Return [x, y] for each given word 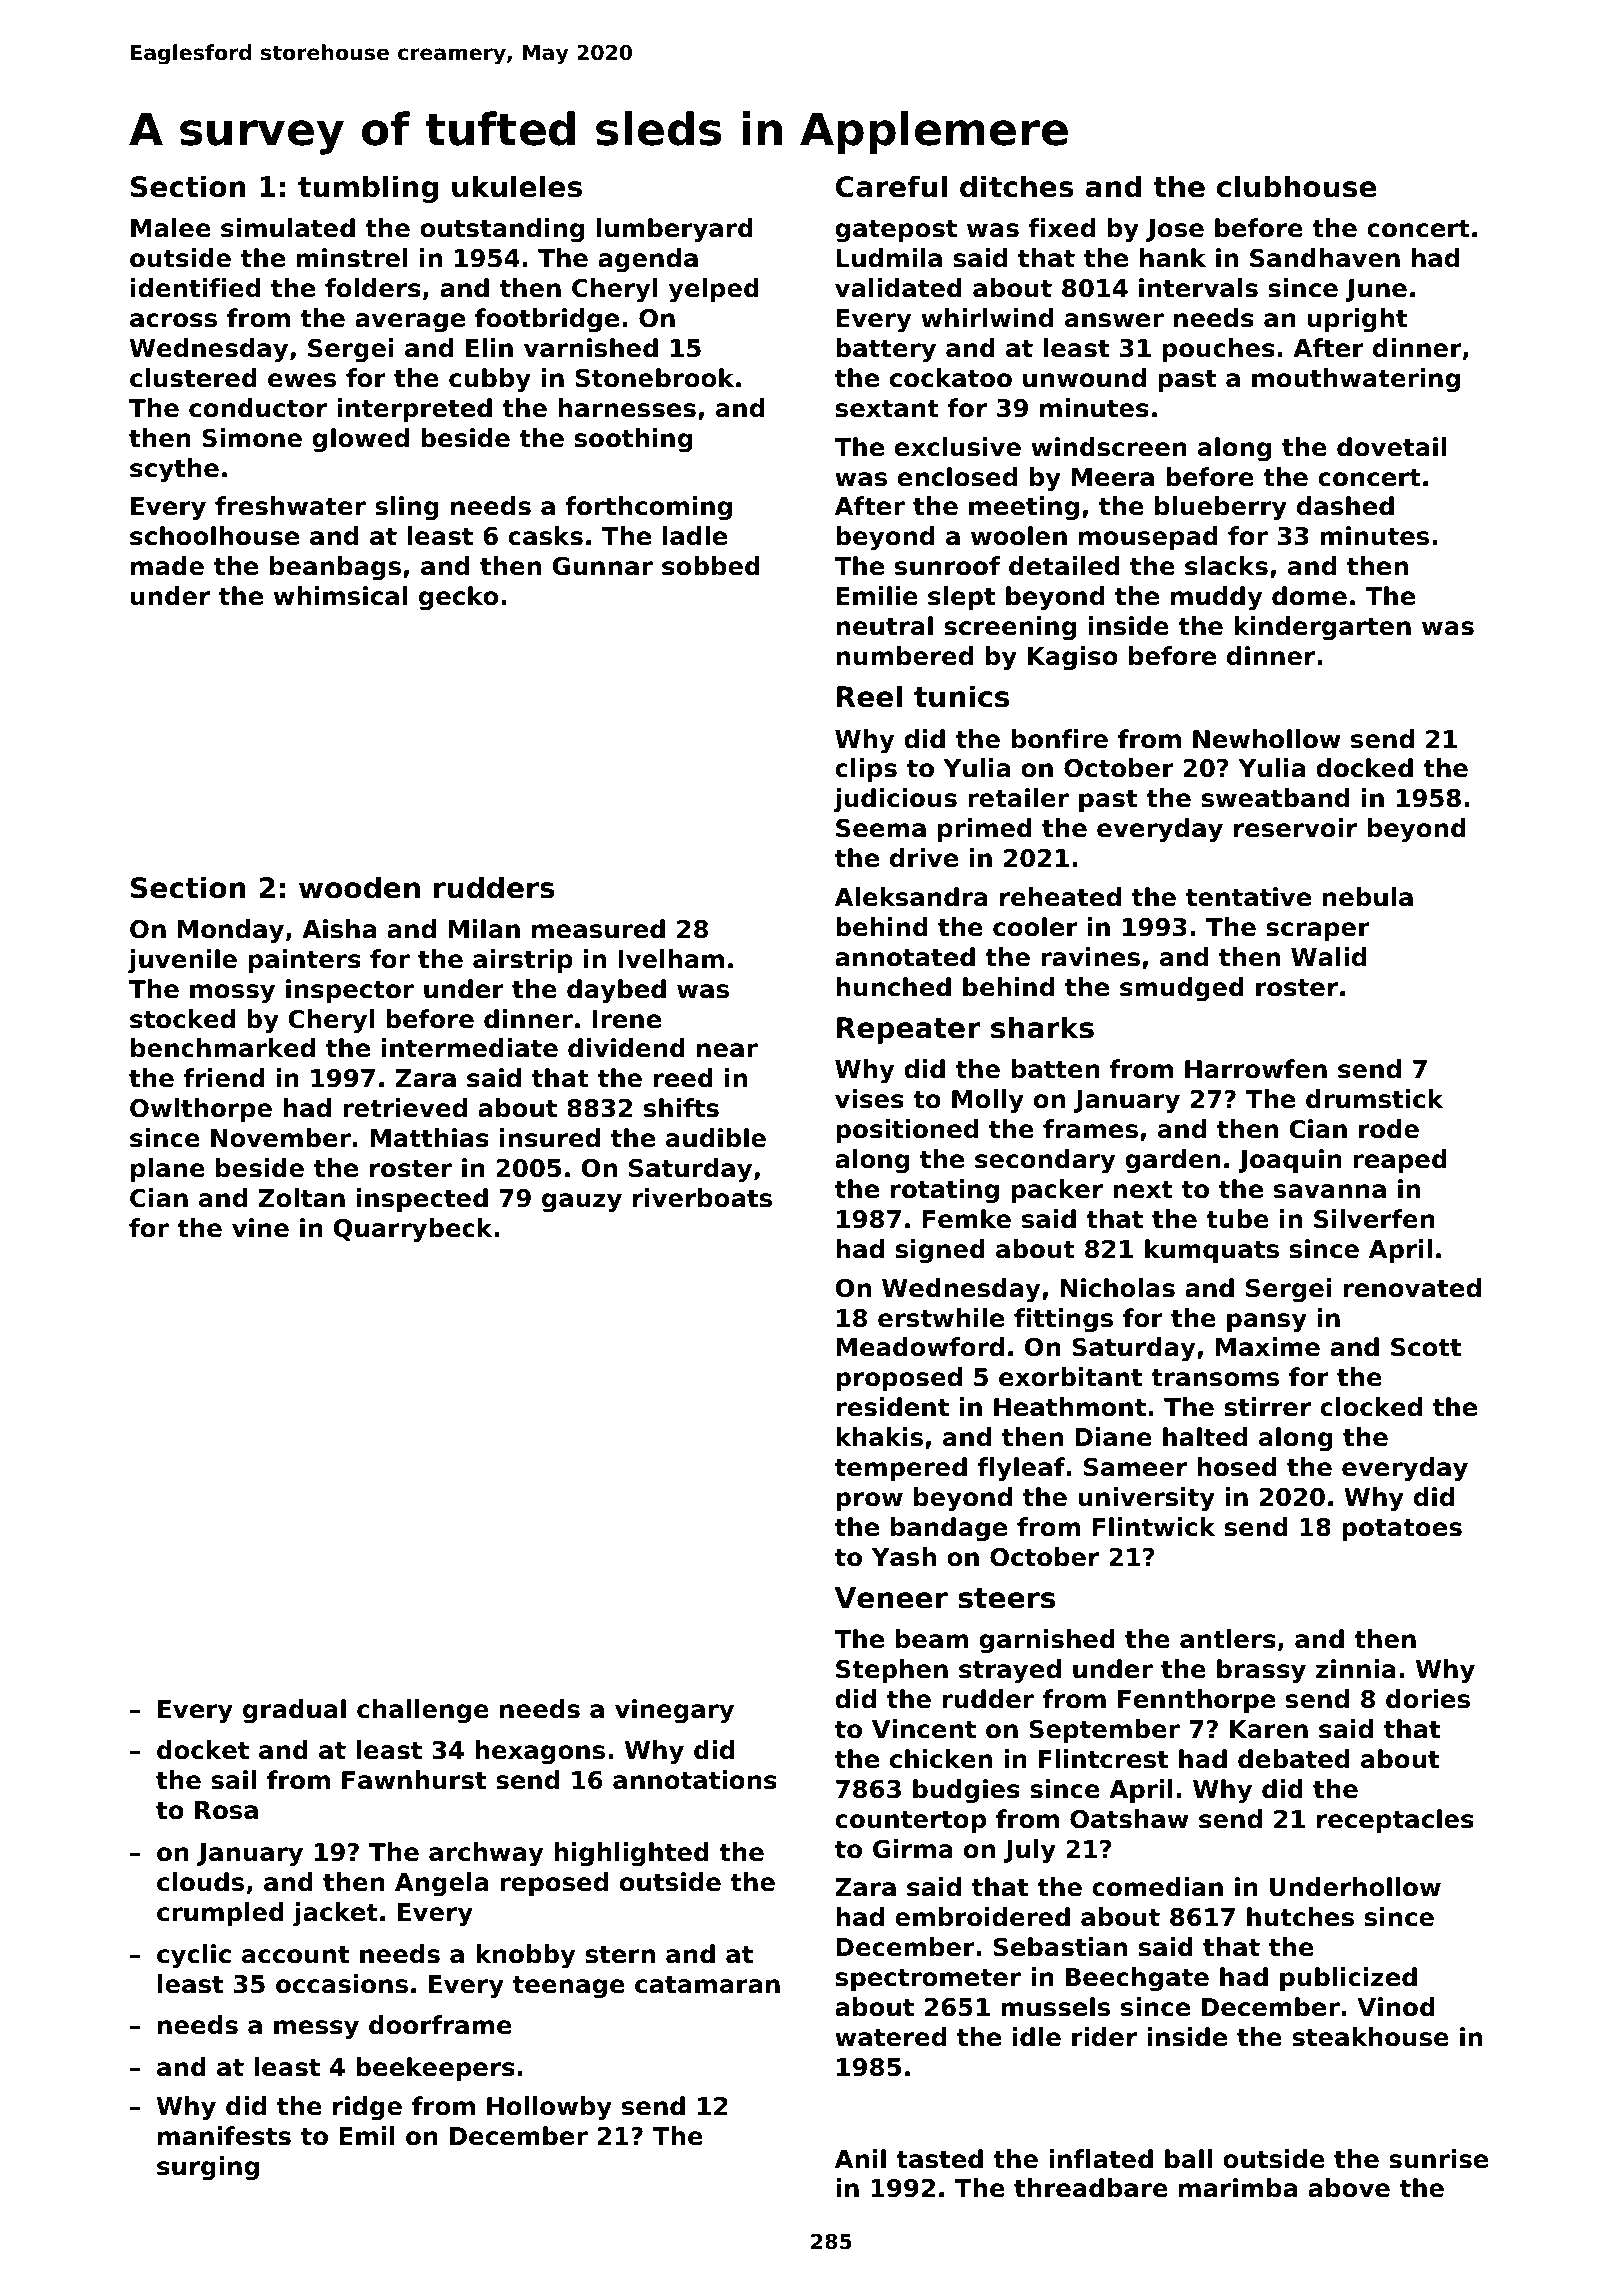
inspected [422, 1200]
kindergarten [1322, 628]
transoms [1215, 1378]
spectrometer [928, 1980]
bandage [949, 1529]
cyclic [194, 1956]
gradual [294, 1711]
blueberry [1221, 508]
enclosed [957, 477]
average [410, 323]
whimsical [340, 596]
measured [598, 929]
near [727, 1050]
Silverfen [1374, 1219]
